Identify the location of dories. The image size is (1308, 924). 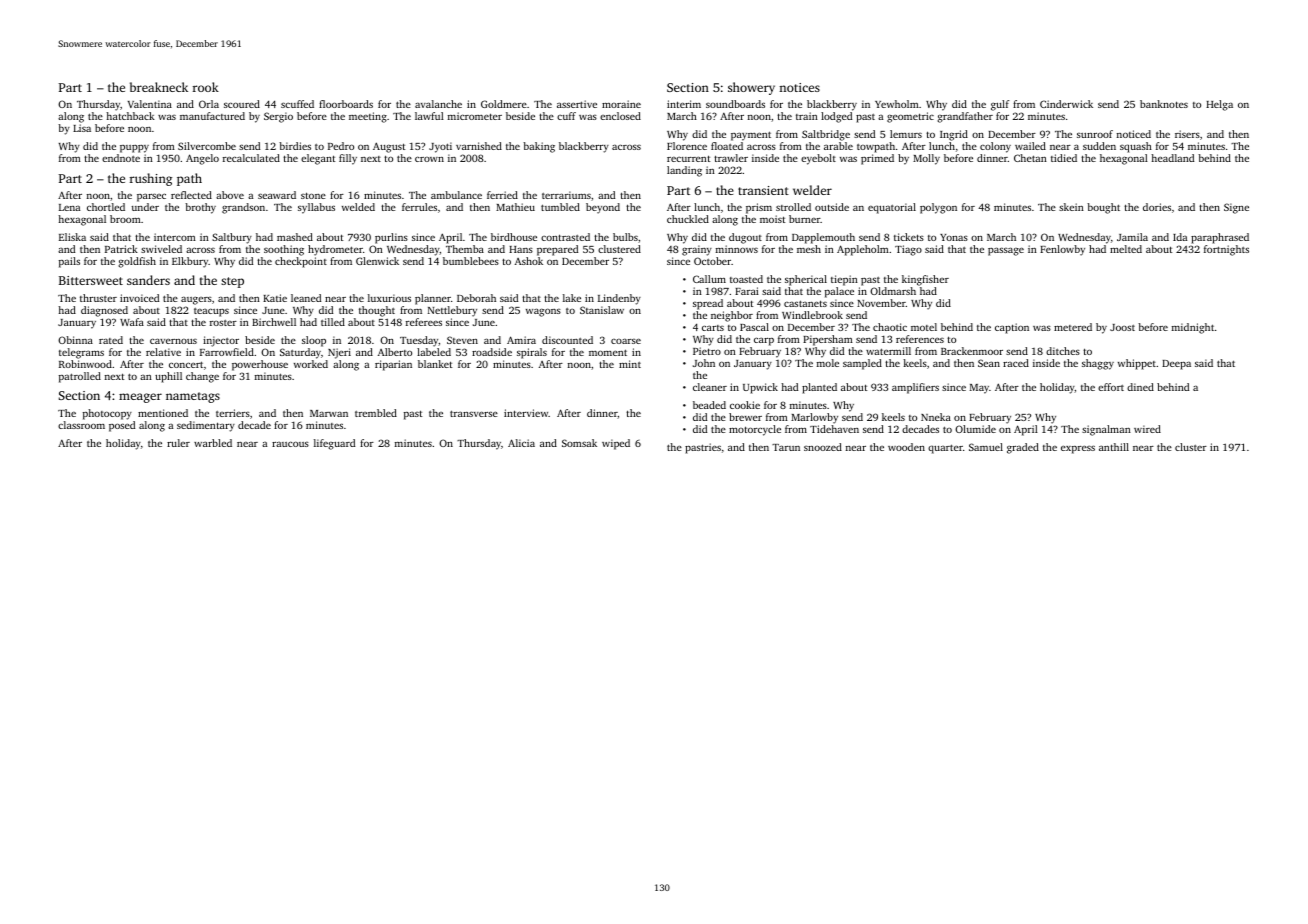
(1157, 207).
